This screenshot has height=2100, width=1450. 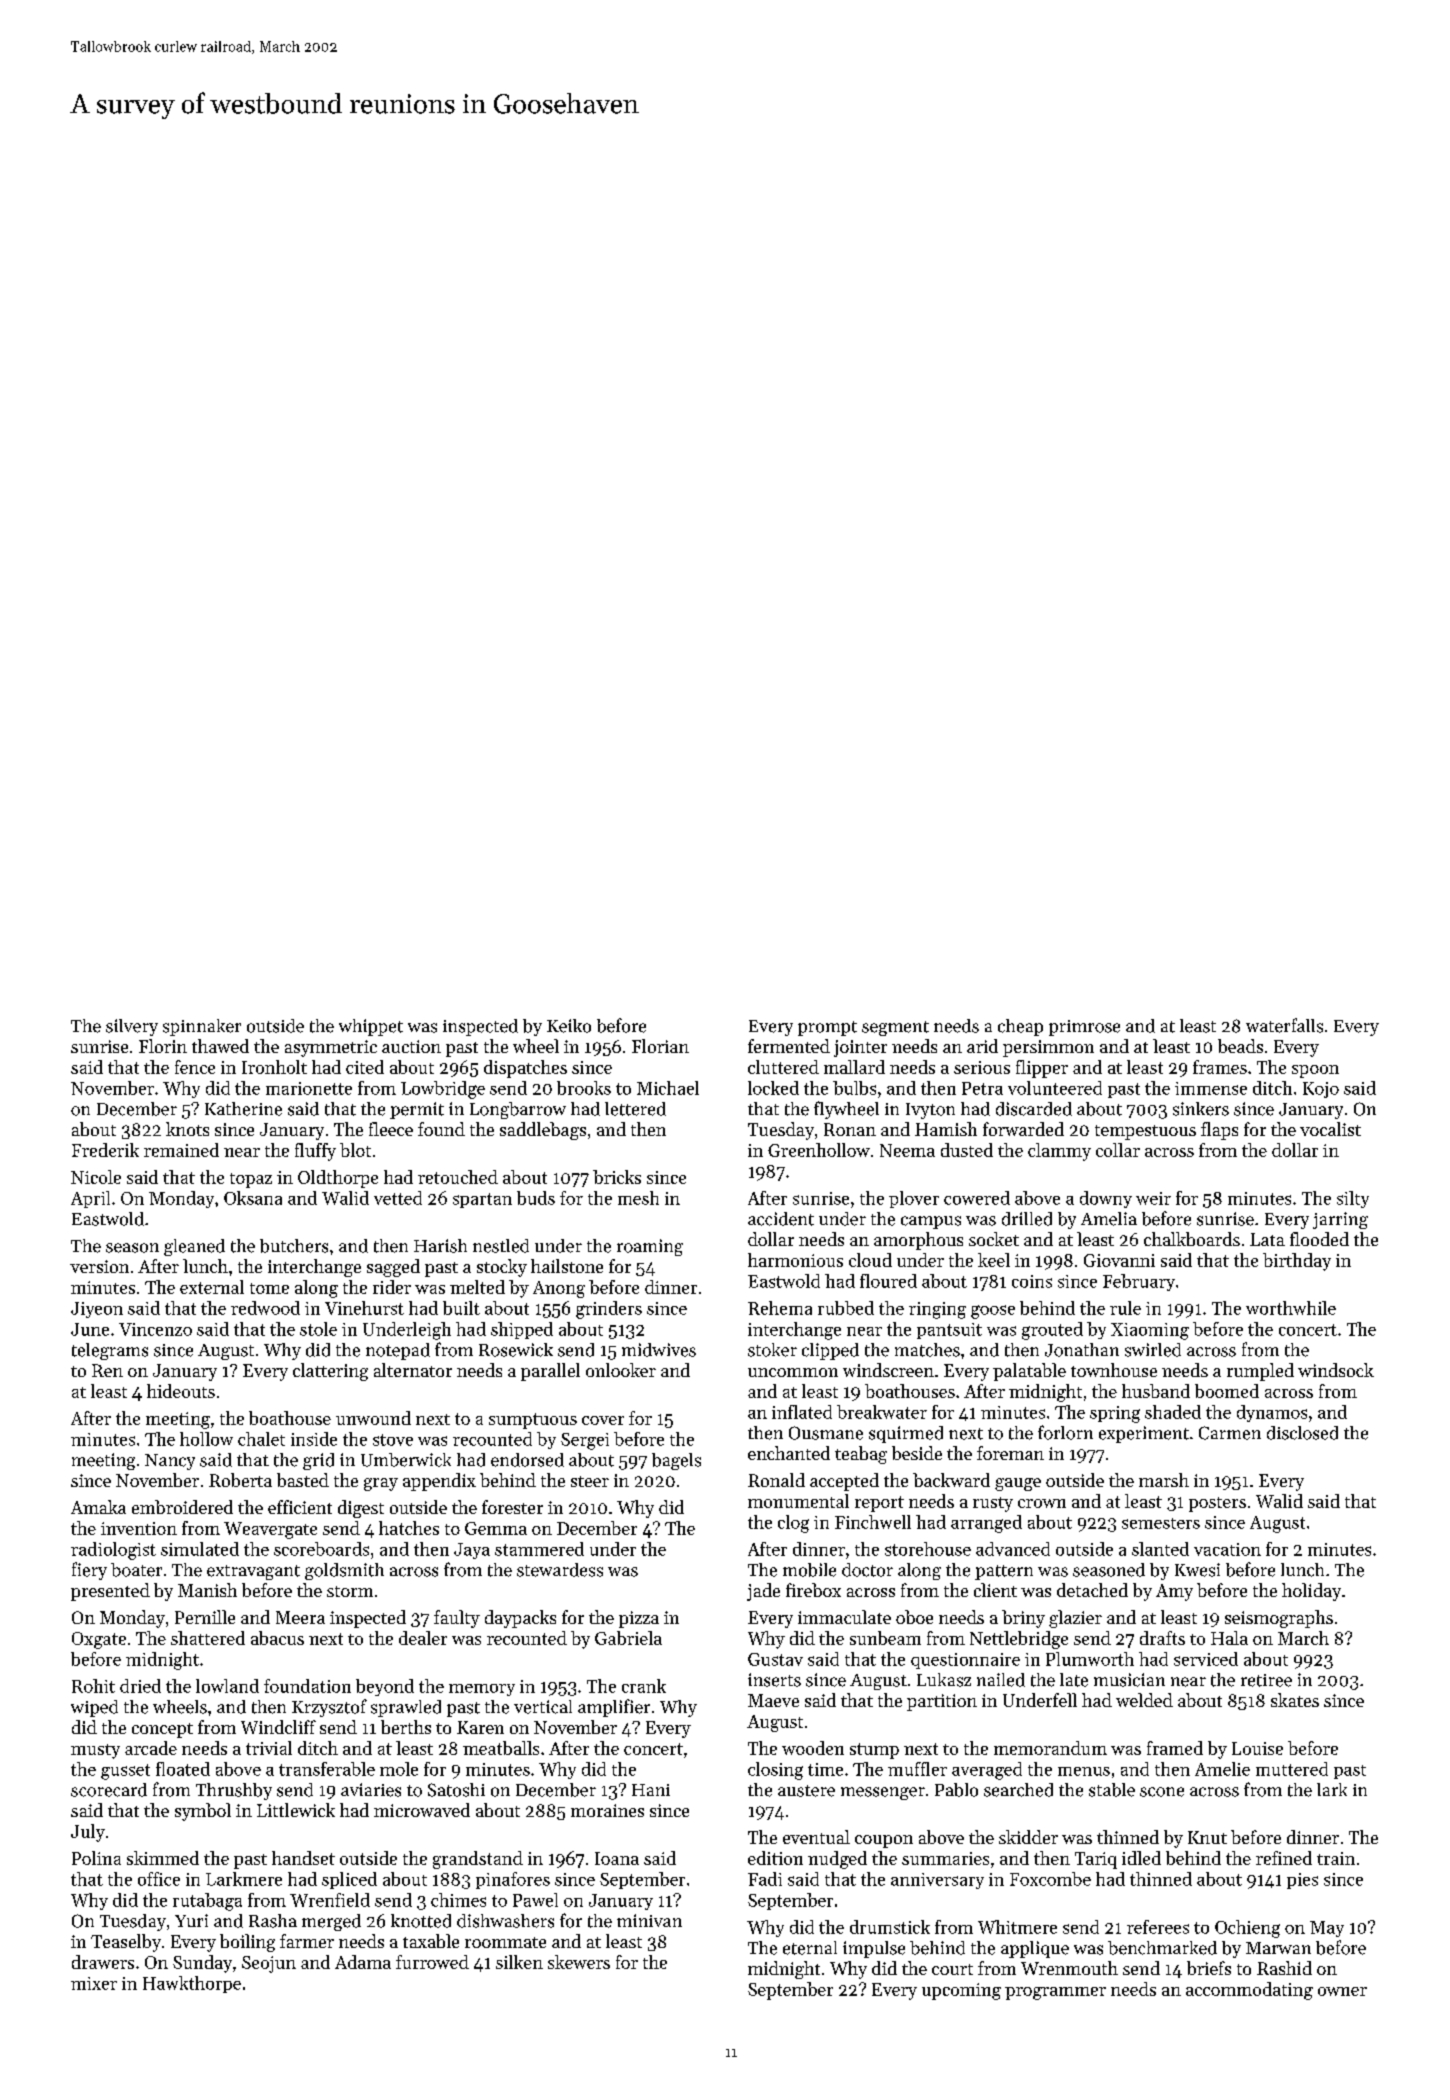 What do you see at coordinates (151, 1748) in the screenshot?
I see `arcade` at bounding box center [151, 1748].
